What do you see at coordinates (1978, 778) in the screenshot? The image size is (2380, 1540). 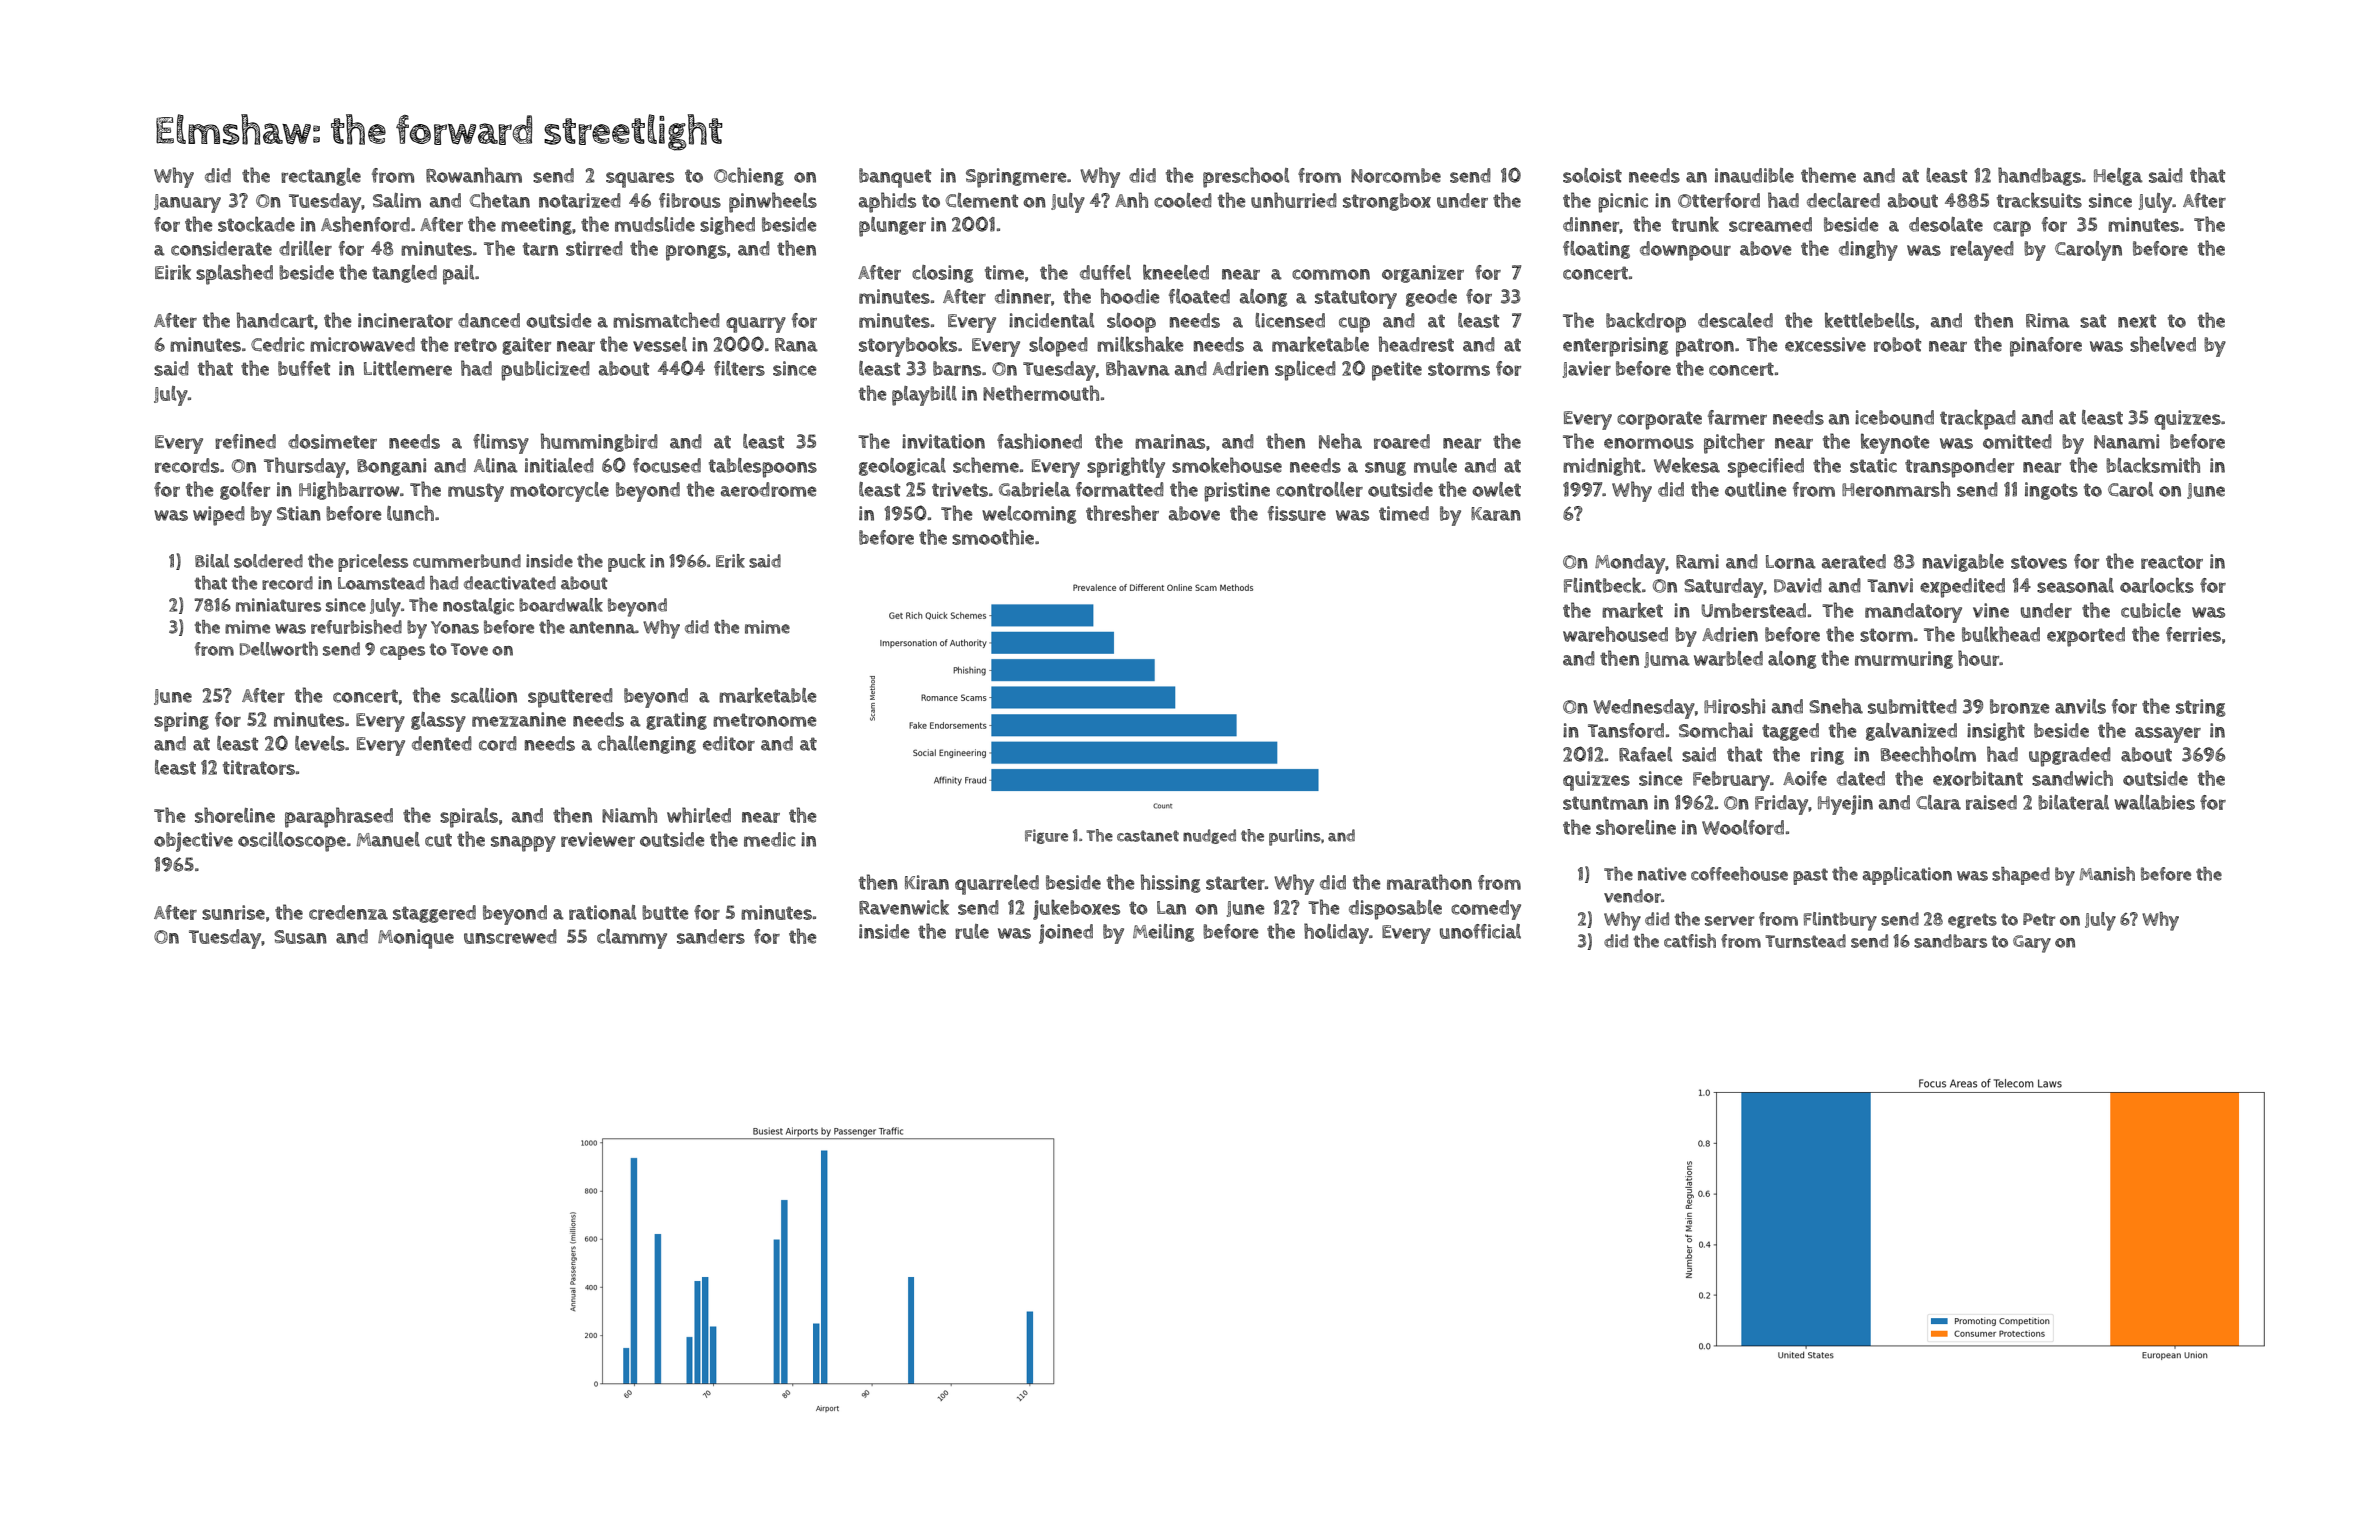 I see `exorbitant` at bounding box center [1978, 778].
